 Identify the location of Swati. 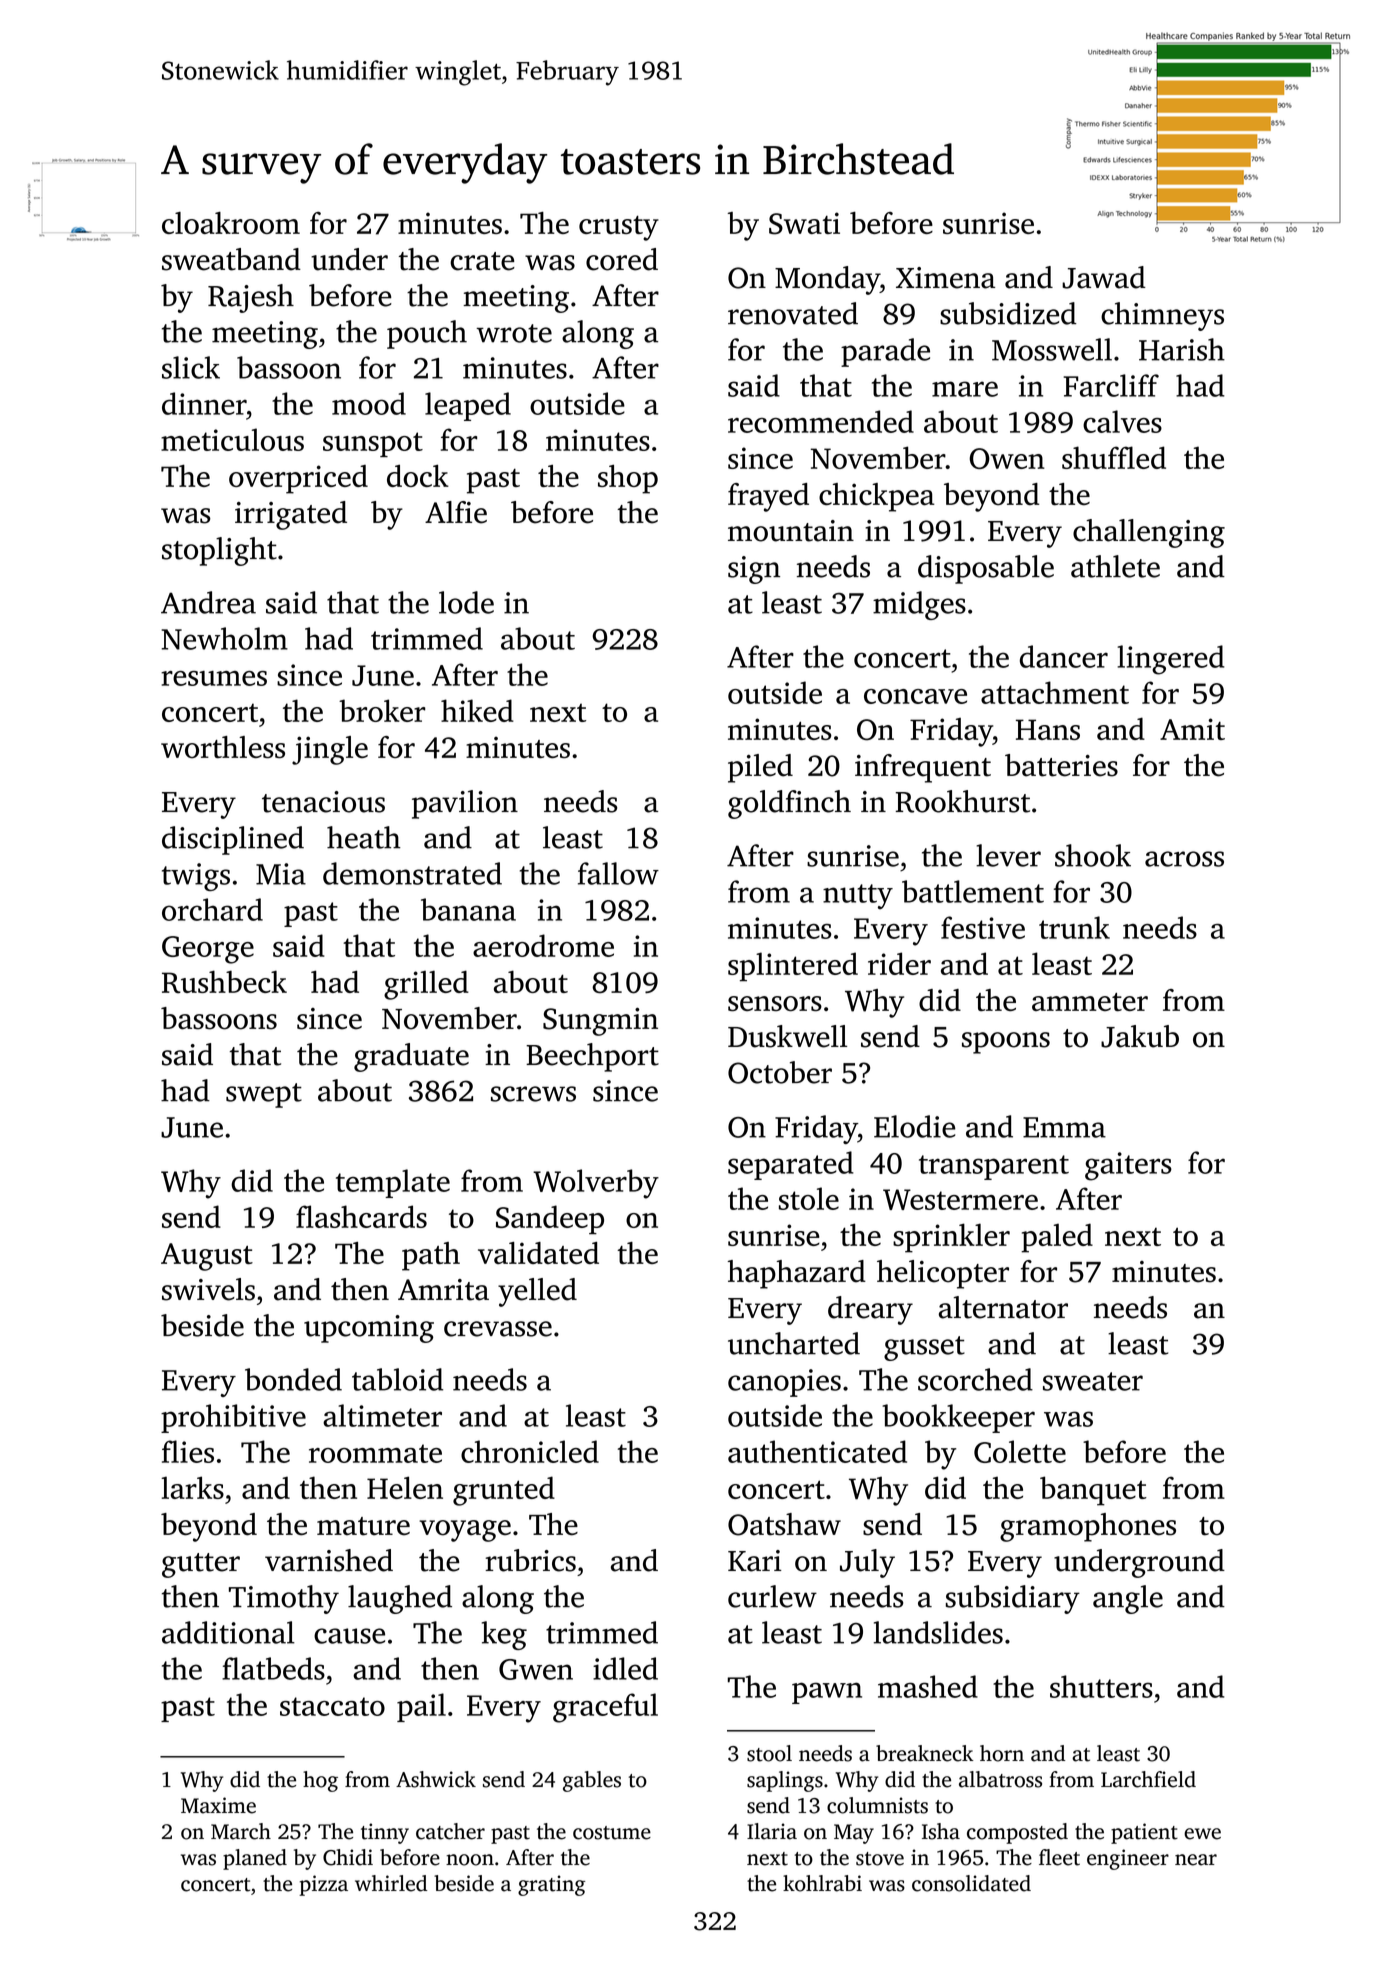
(804, 223).
